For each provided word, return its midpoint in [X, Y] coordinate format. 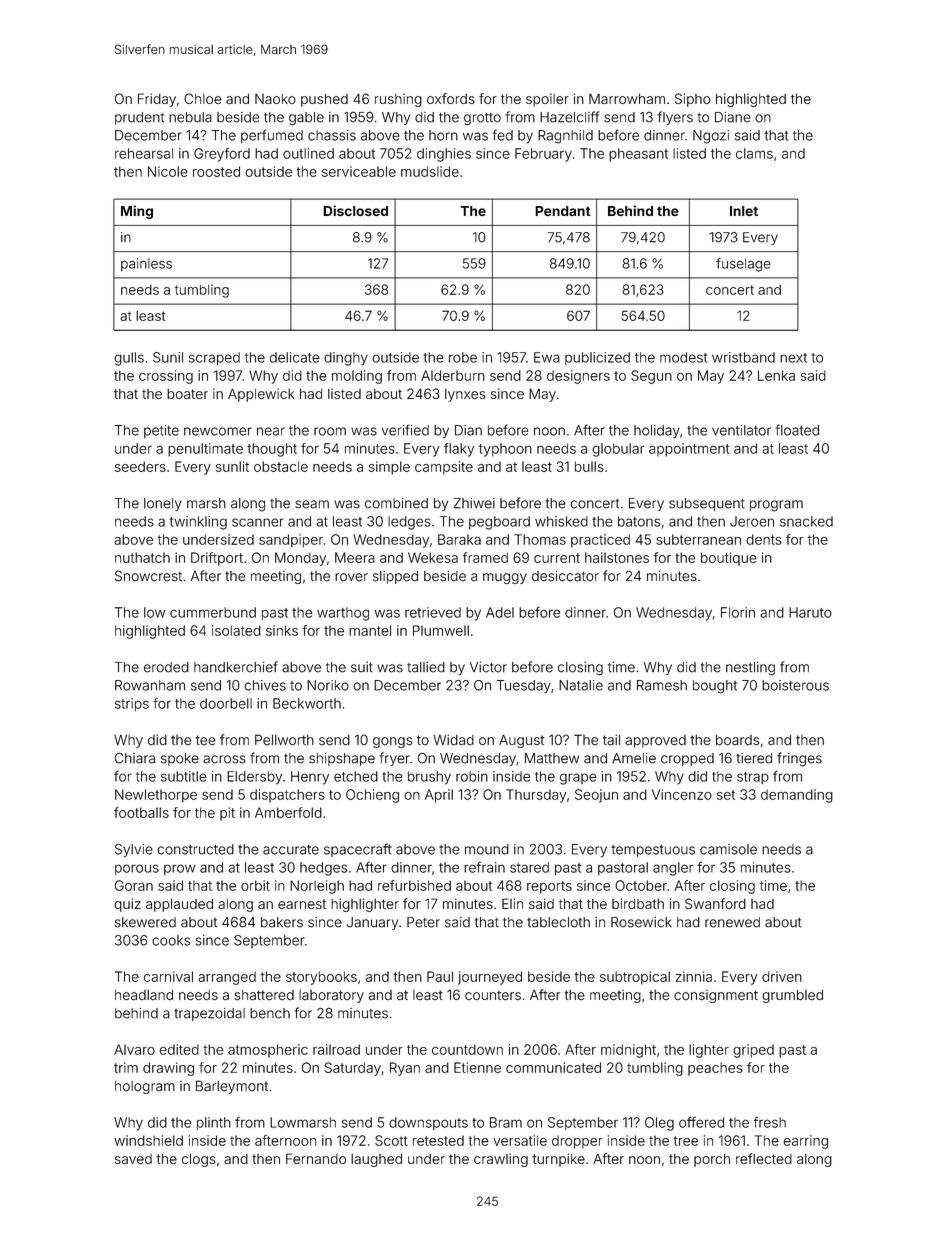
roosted [216, 171]
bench [270, 1013]
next [793, 358]
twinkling [198, 523]
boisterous [795, 685]
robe [463, 357]
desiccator [565, 576]
